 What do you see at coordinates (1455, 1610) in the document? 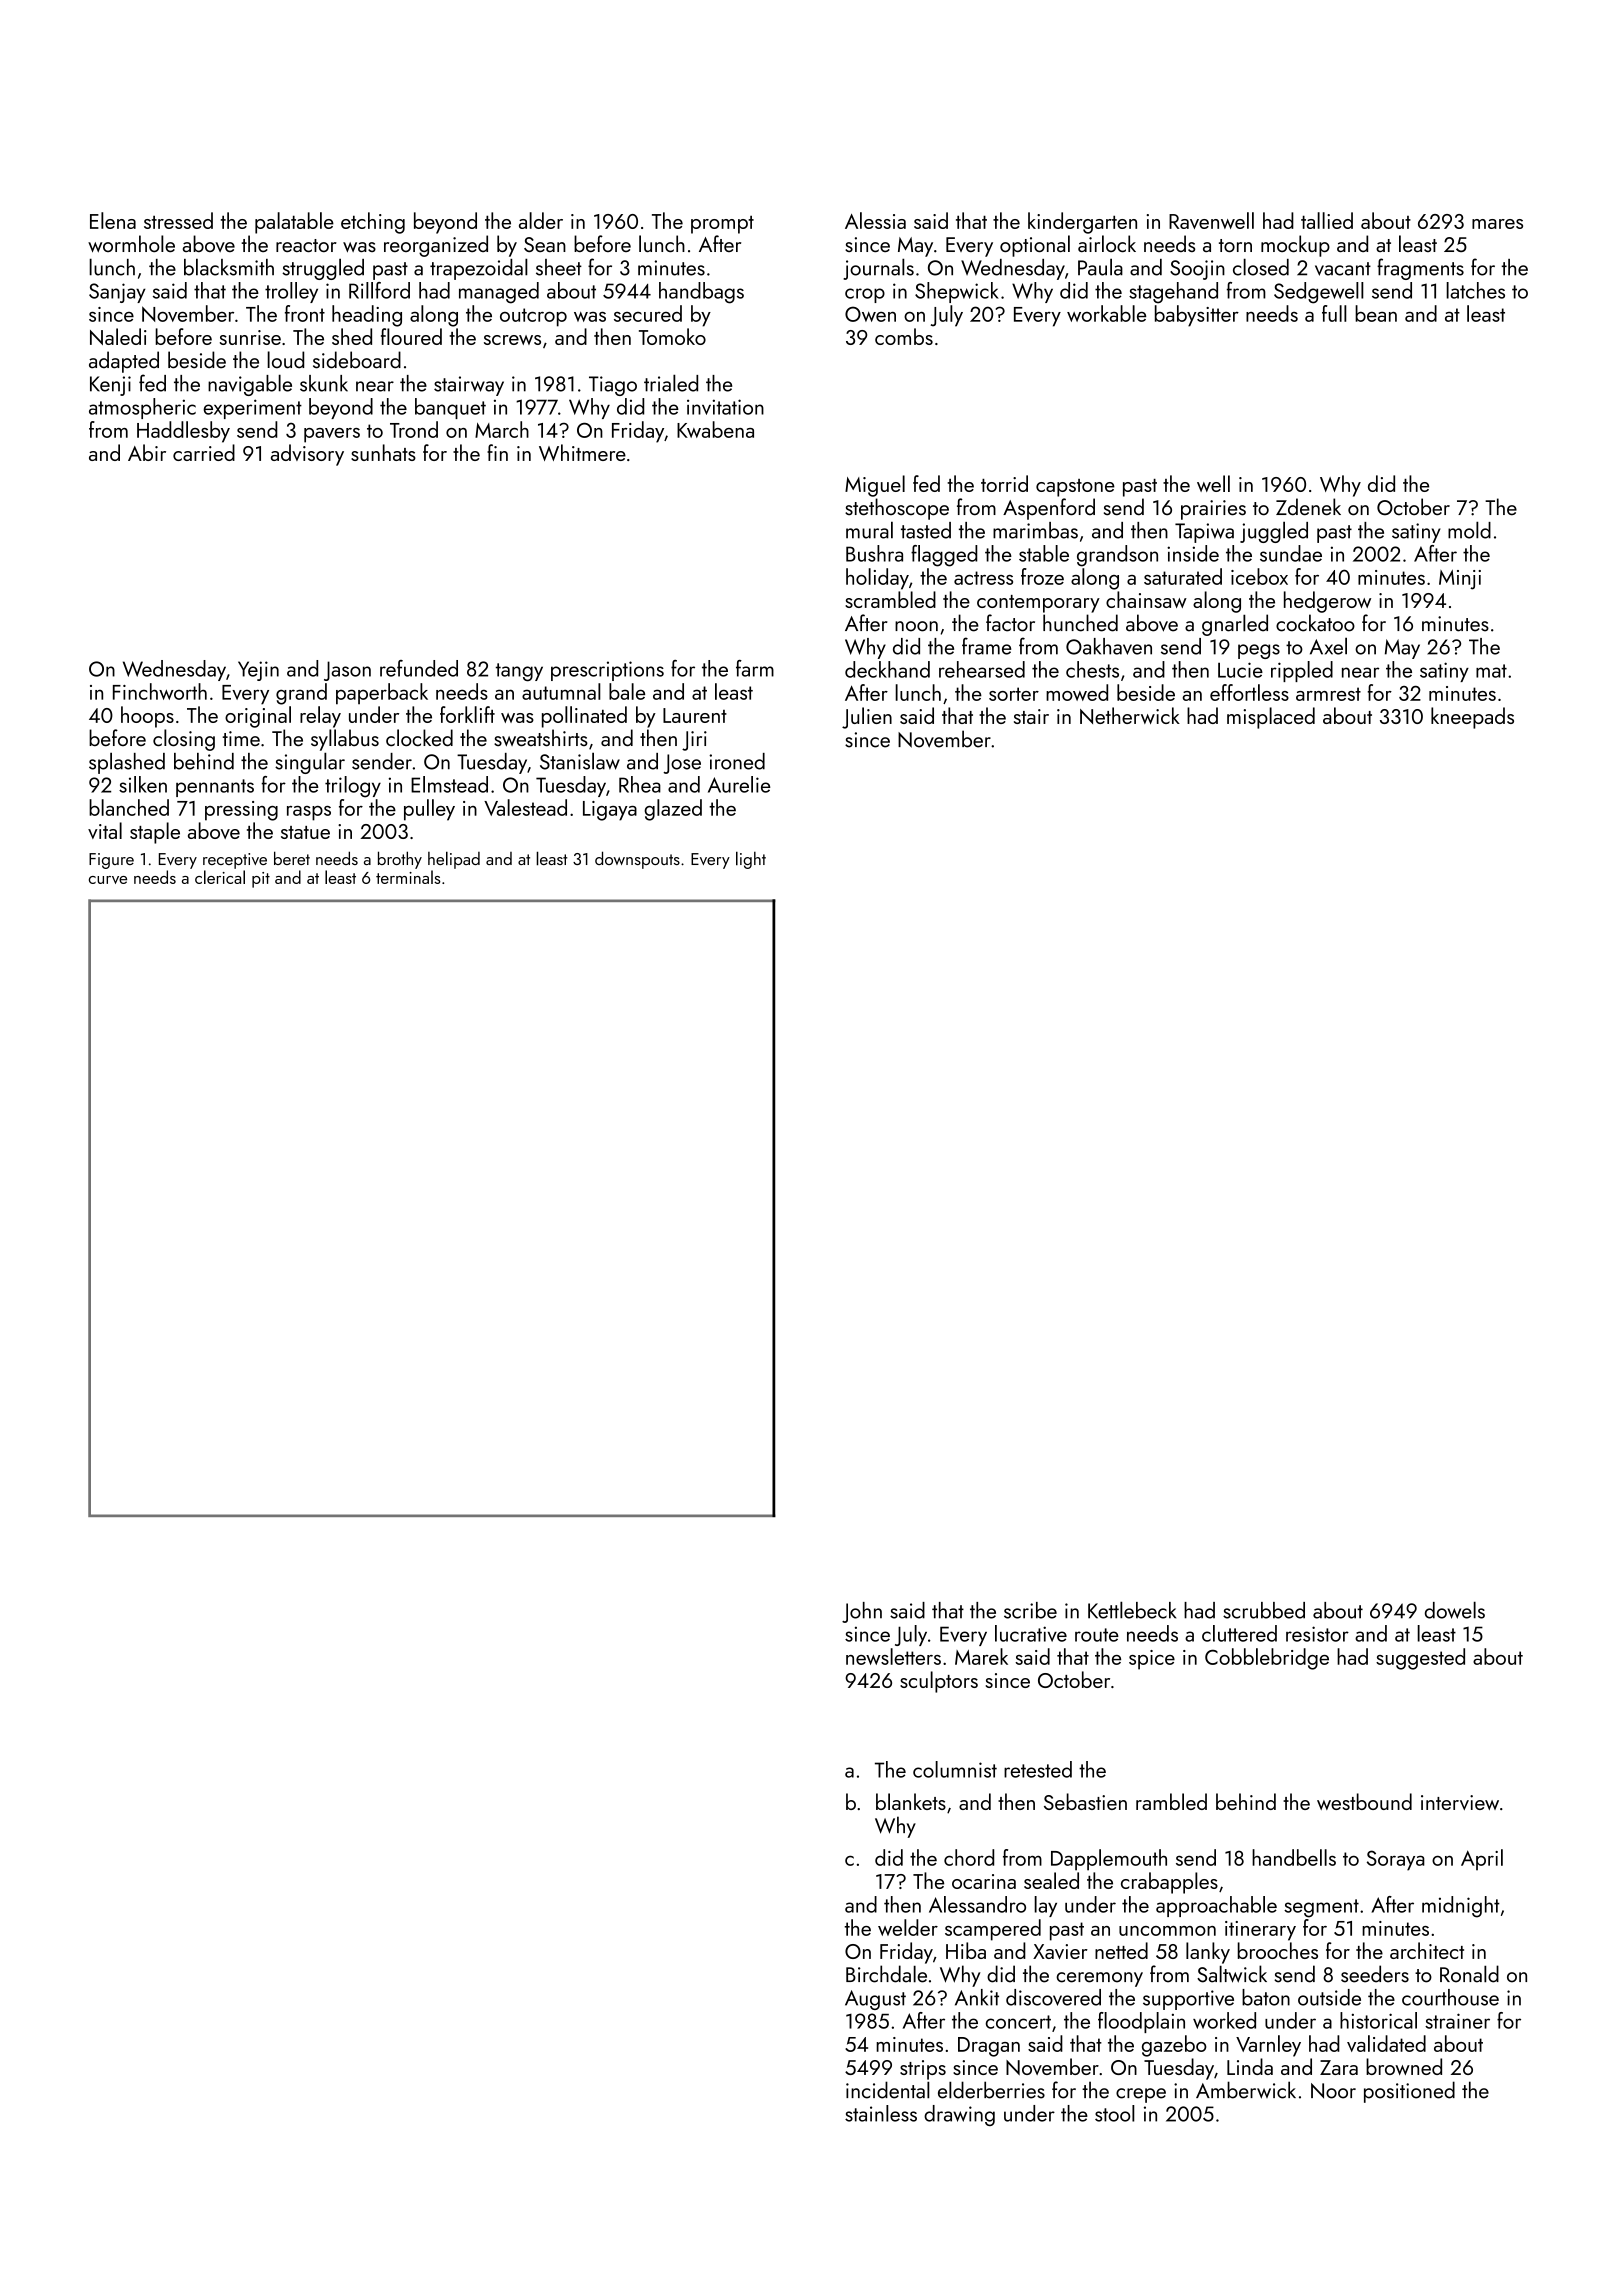
I see `dowels` at bounding box center [1455, 1610].
